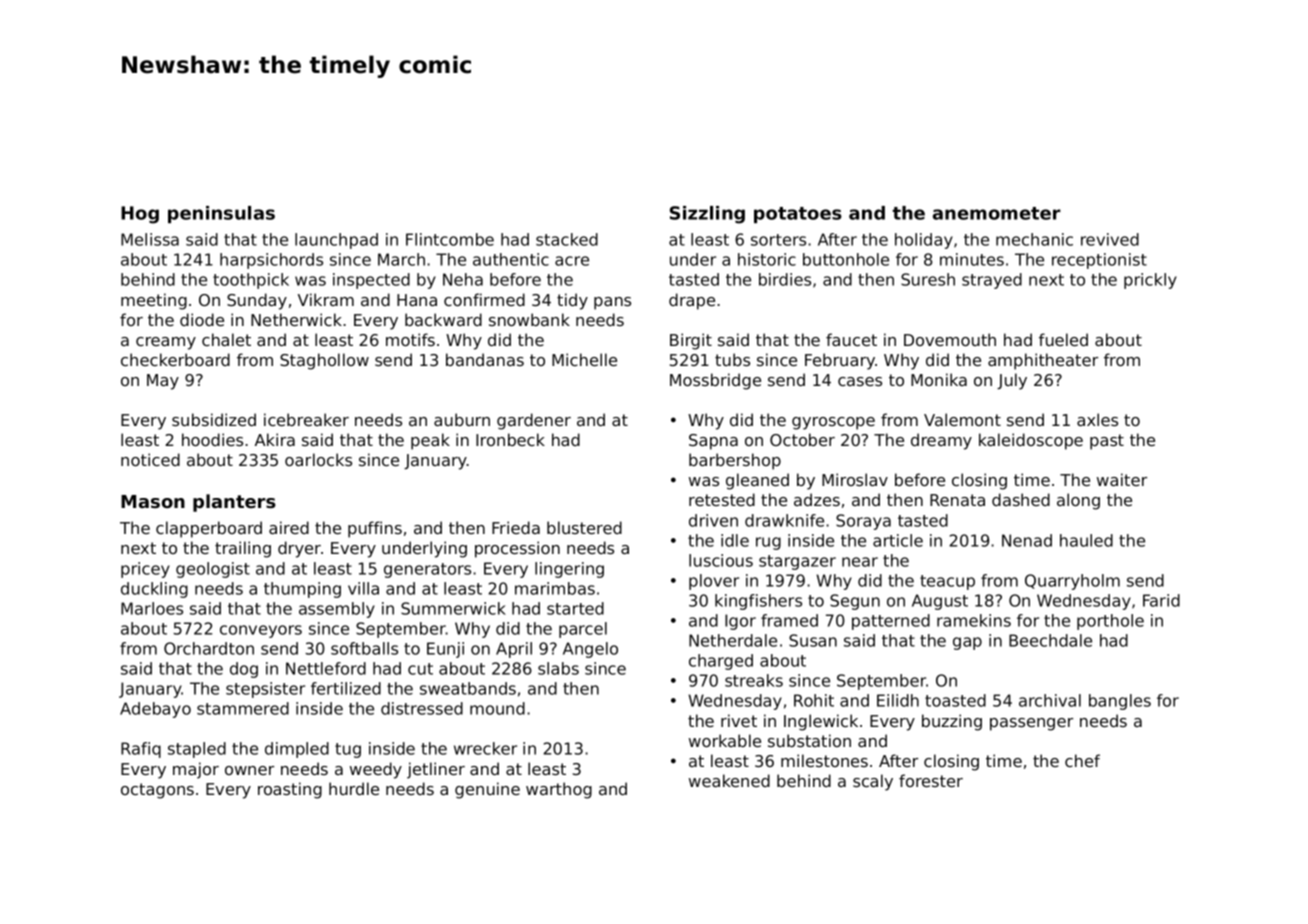 This screenshot has height=924, width=1308. What do you see at coordinates (1027, 540) in the screenshot?
I see `Nenad` at bounding box center [1027, 540].
